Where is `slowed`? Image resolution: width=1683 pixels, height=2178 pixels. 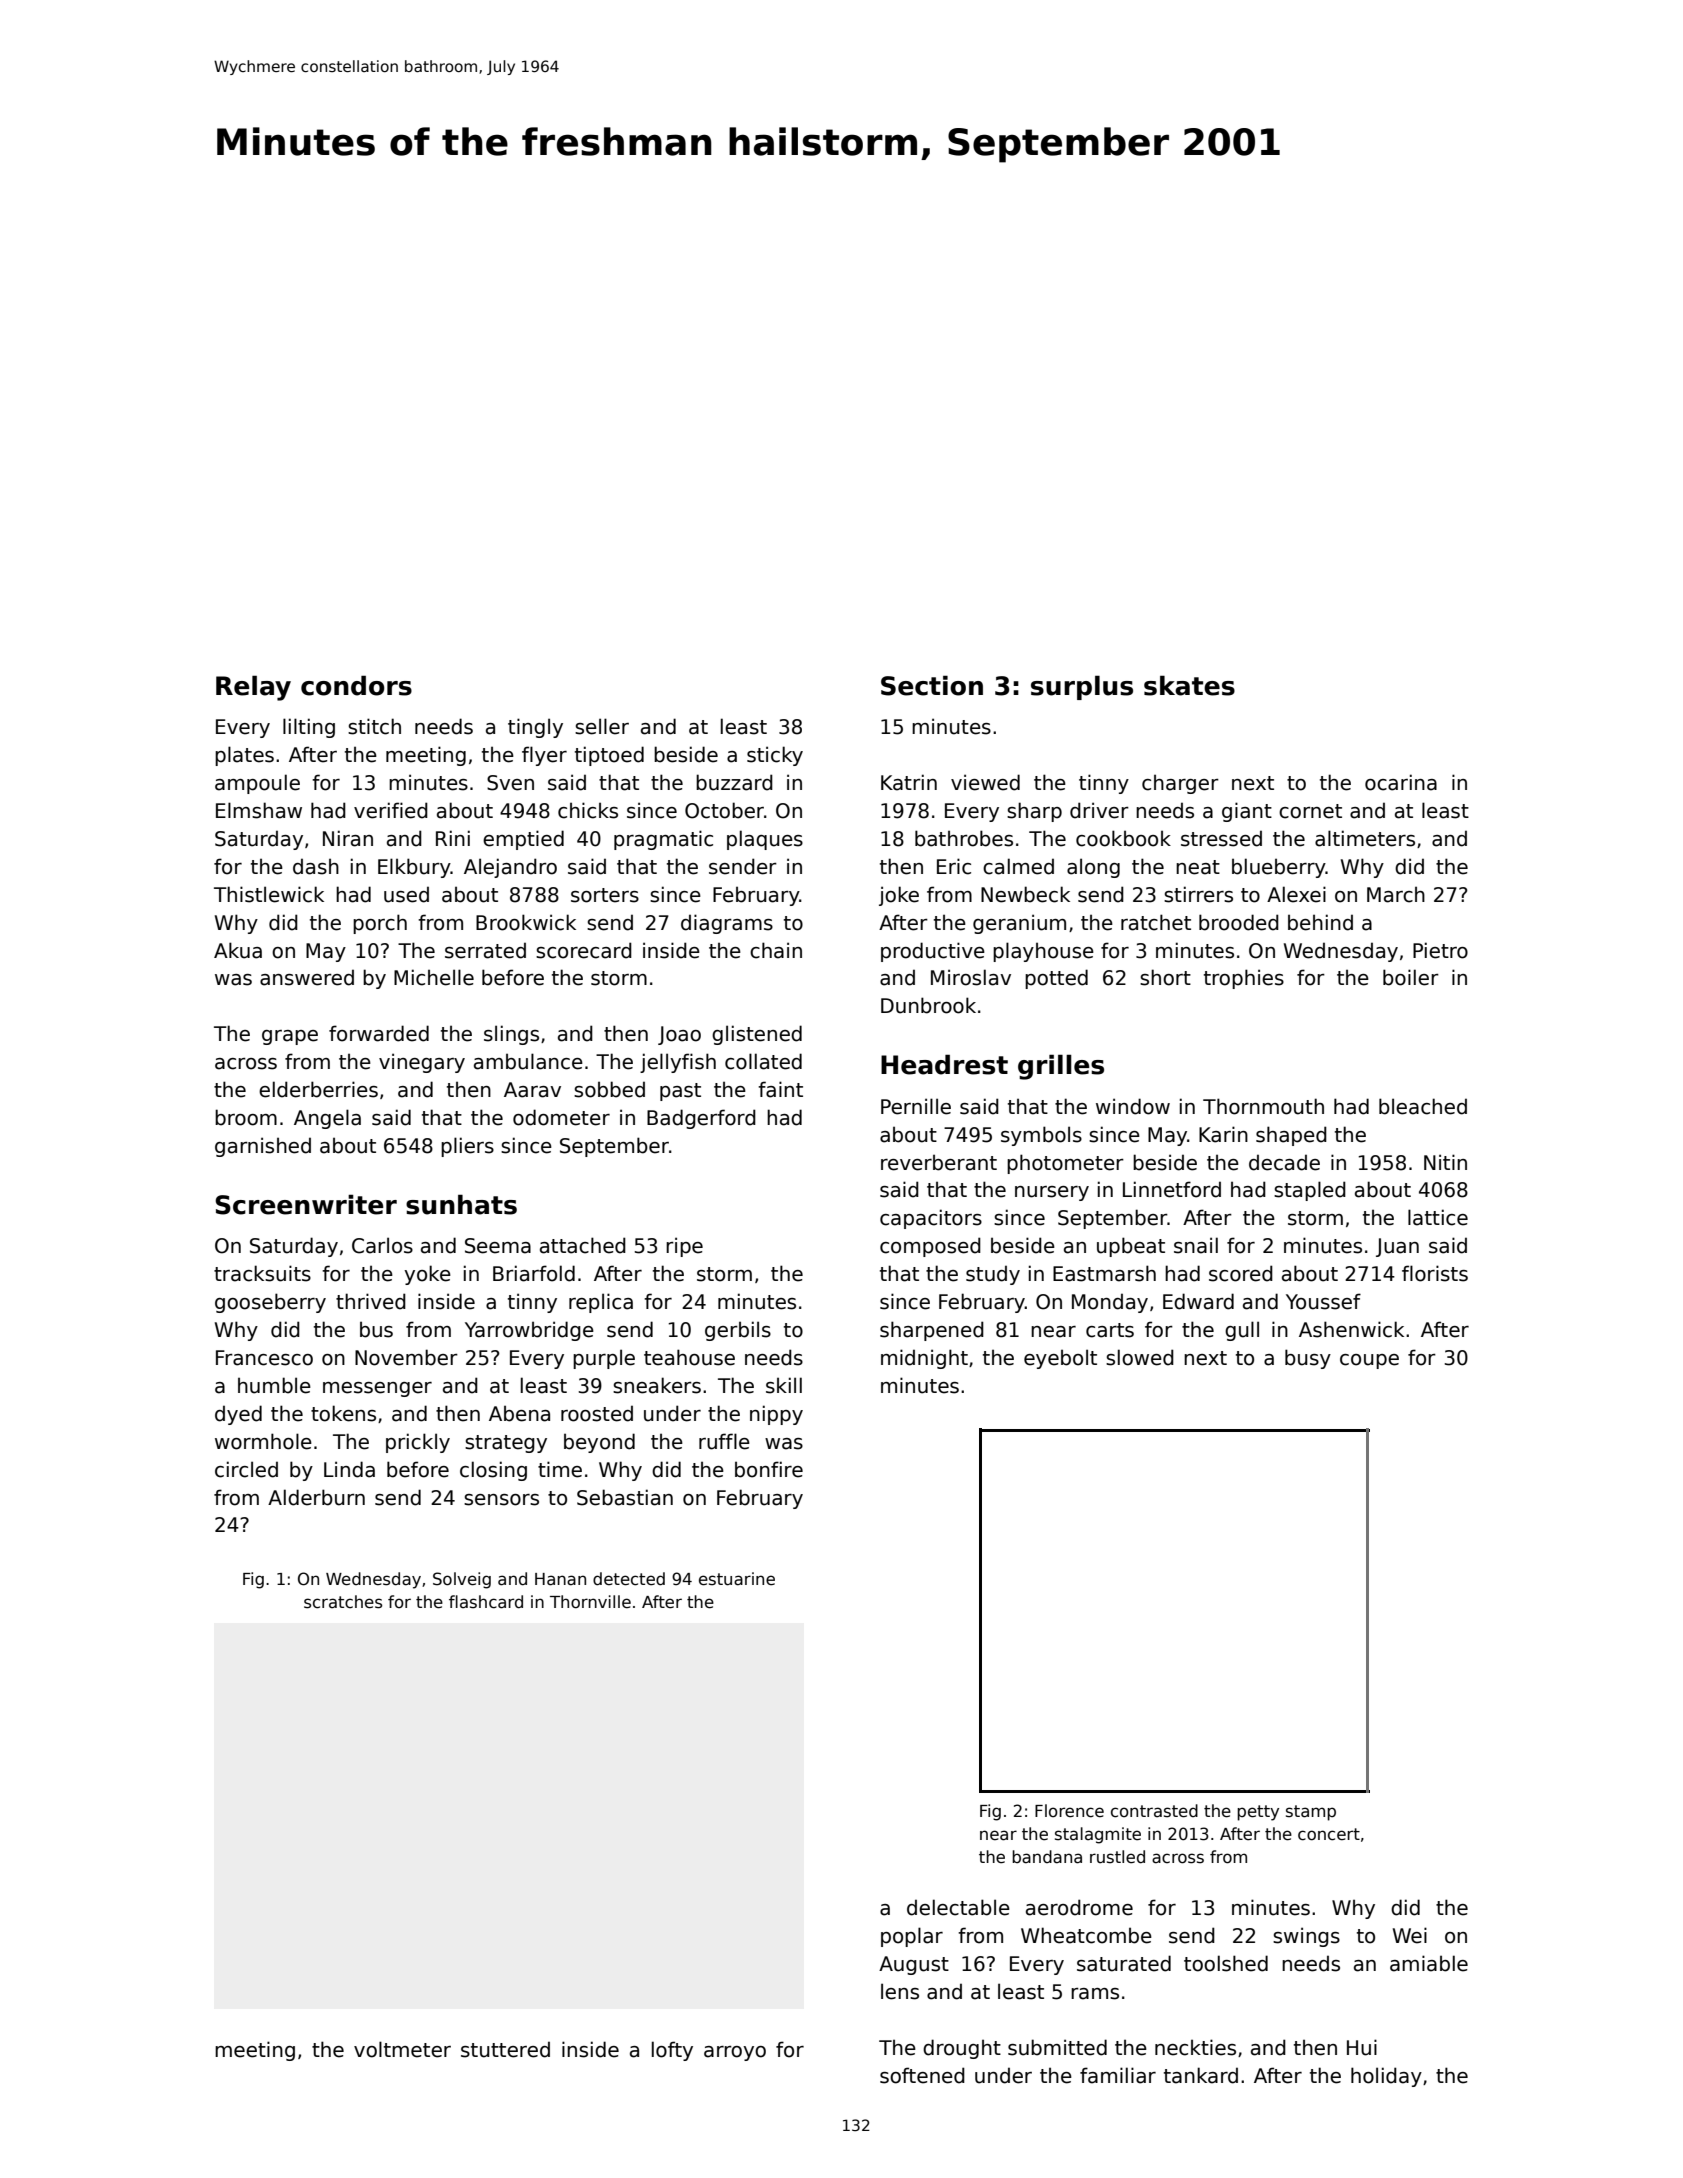 slowed is located at coordinates (1140, 1357).
